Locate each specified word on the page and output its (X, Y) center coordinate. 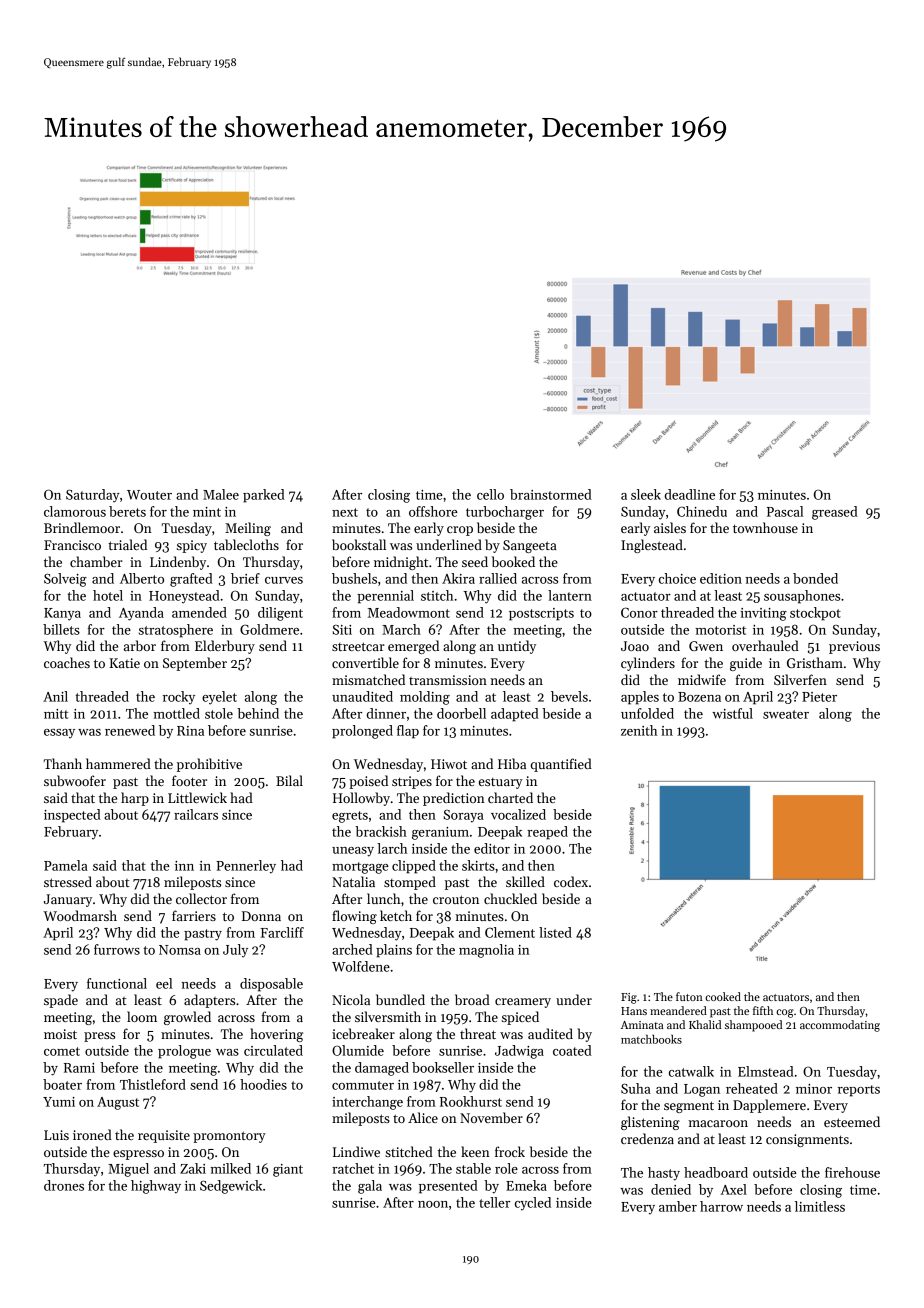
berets (127, 511)
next (345, 512)
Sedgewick (231, 1187)
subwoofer (75, 780)
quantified (561, 765)
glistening (650, 1123)
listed (555, 932)
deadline (690, 494)
